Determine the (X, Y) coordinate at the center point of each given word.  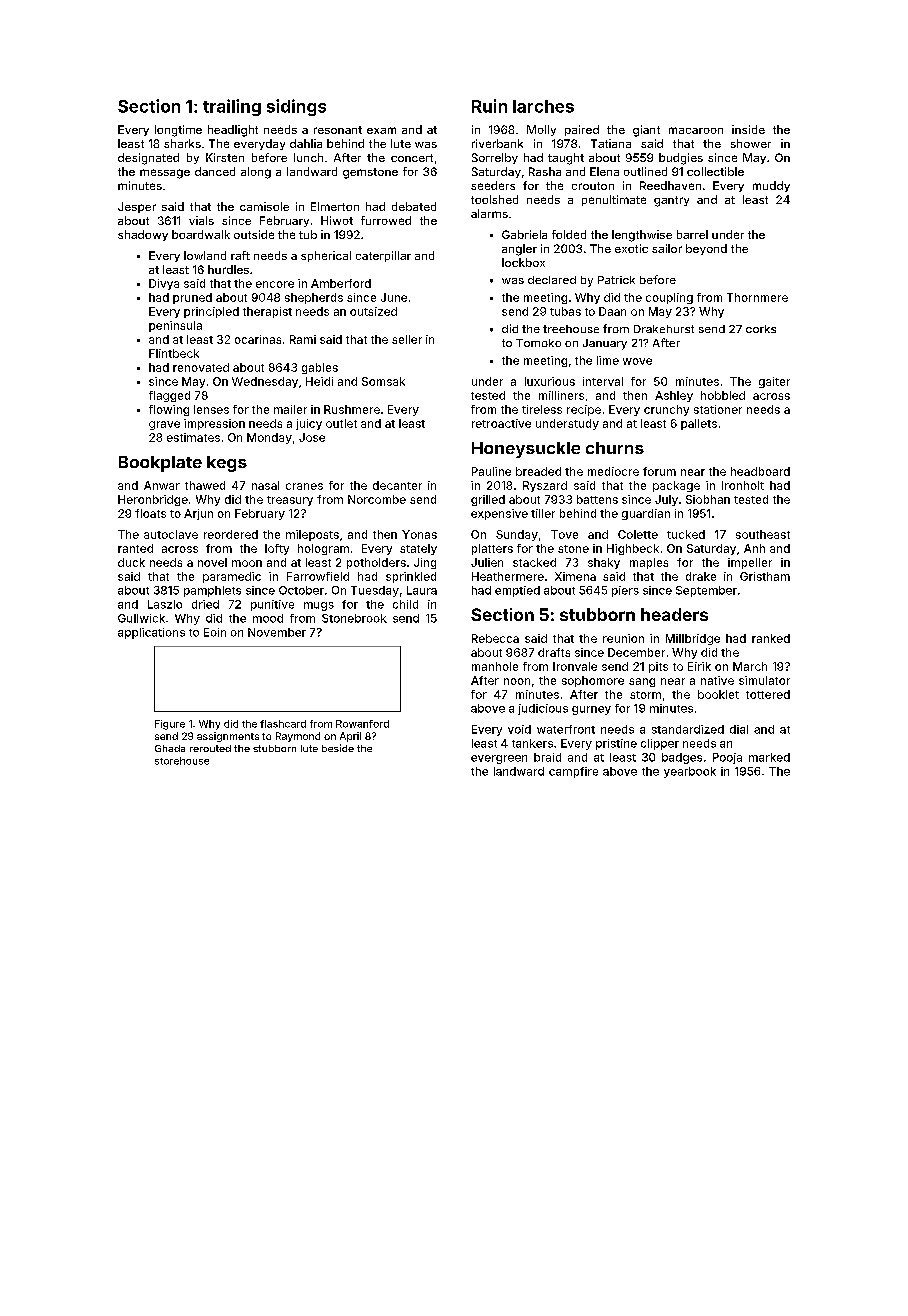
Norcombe (377, 499)
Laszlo (165, 604)
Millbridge (693, 639)
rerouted (210, 748)
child (405, 604)
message (165, 174)
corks (761, 329)
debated (414, 206)
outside (254, 234)
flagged (169, 396)
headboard (760, 471)
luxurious (550, 381)
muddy (771, 186)
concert (412, 158)
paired (582, 130)
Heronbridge (153, 500)
